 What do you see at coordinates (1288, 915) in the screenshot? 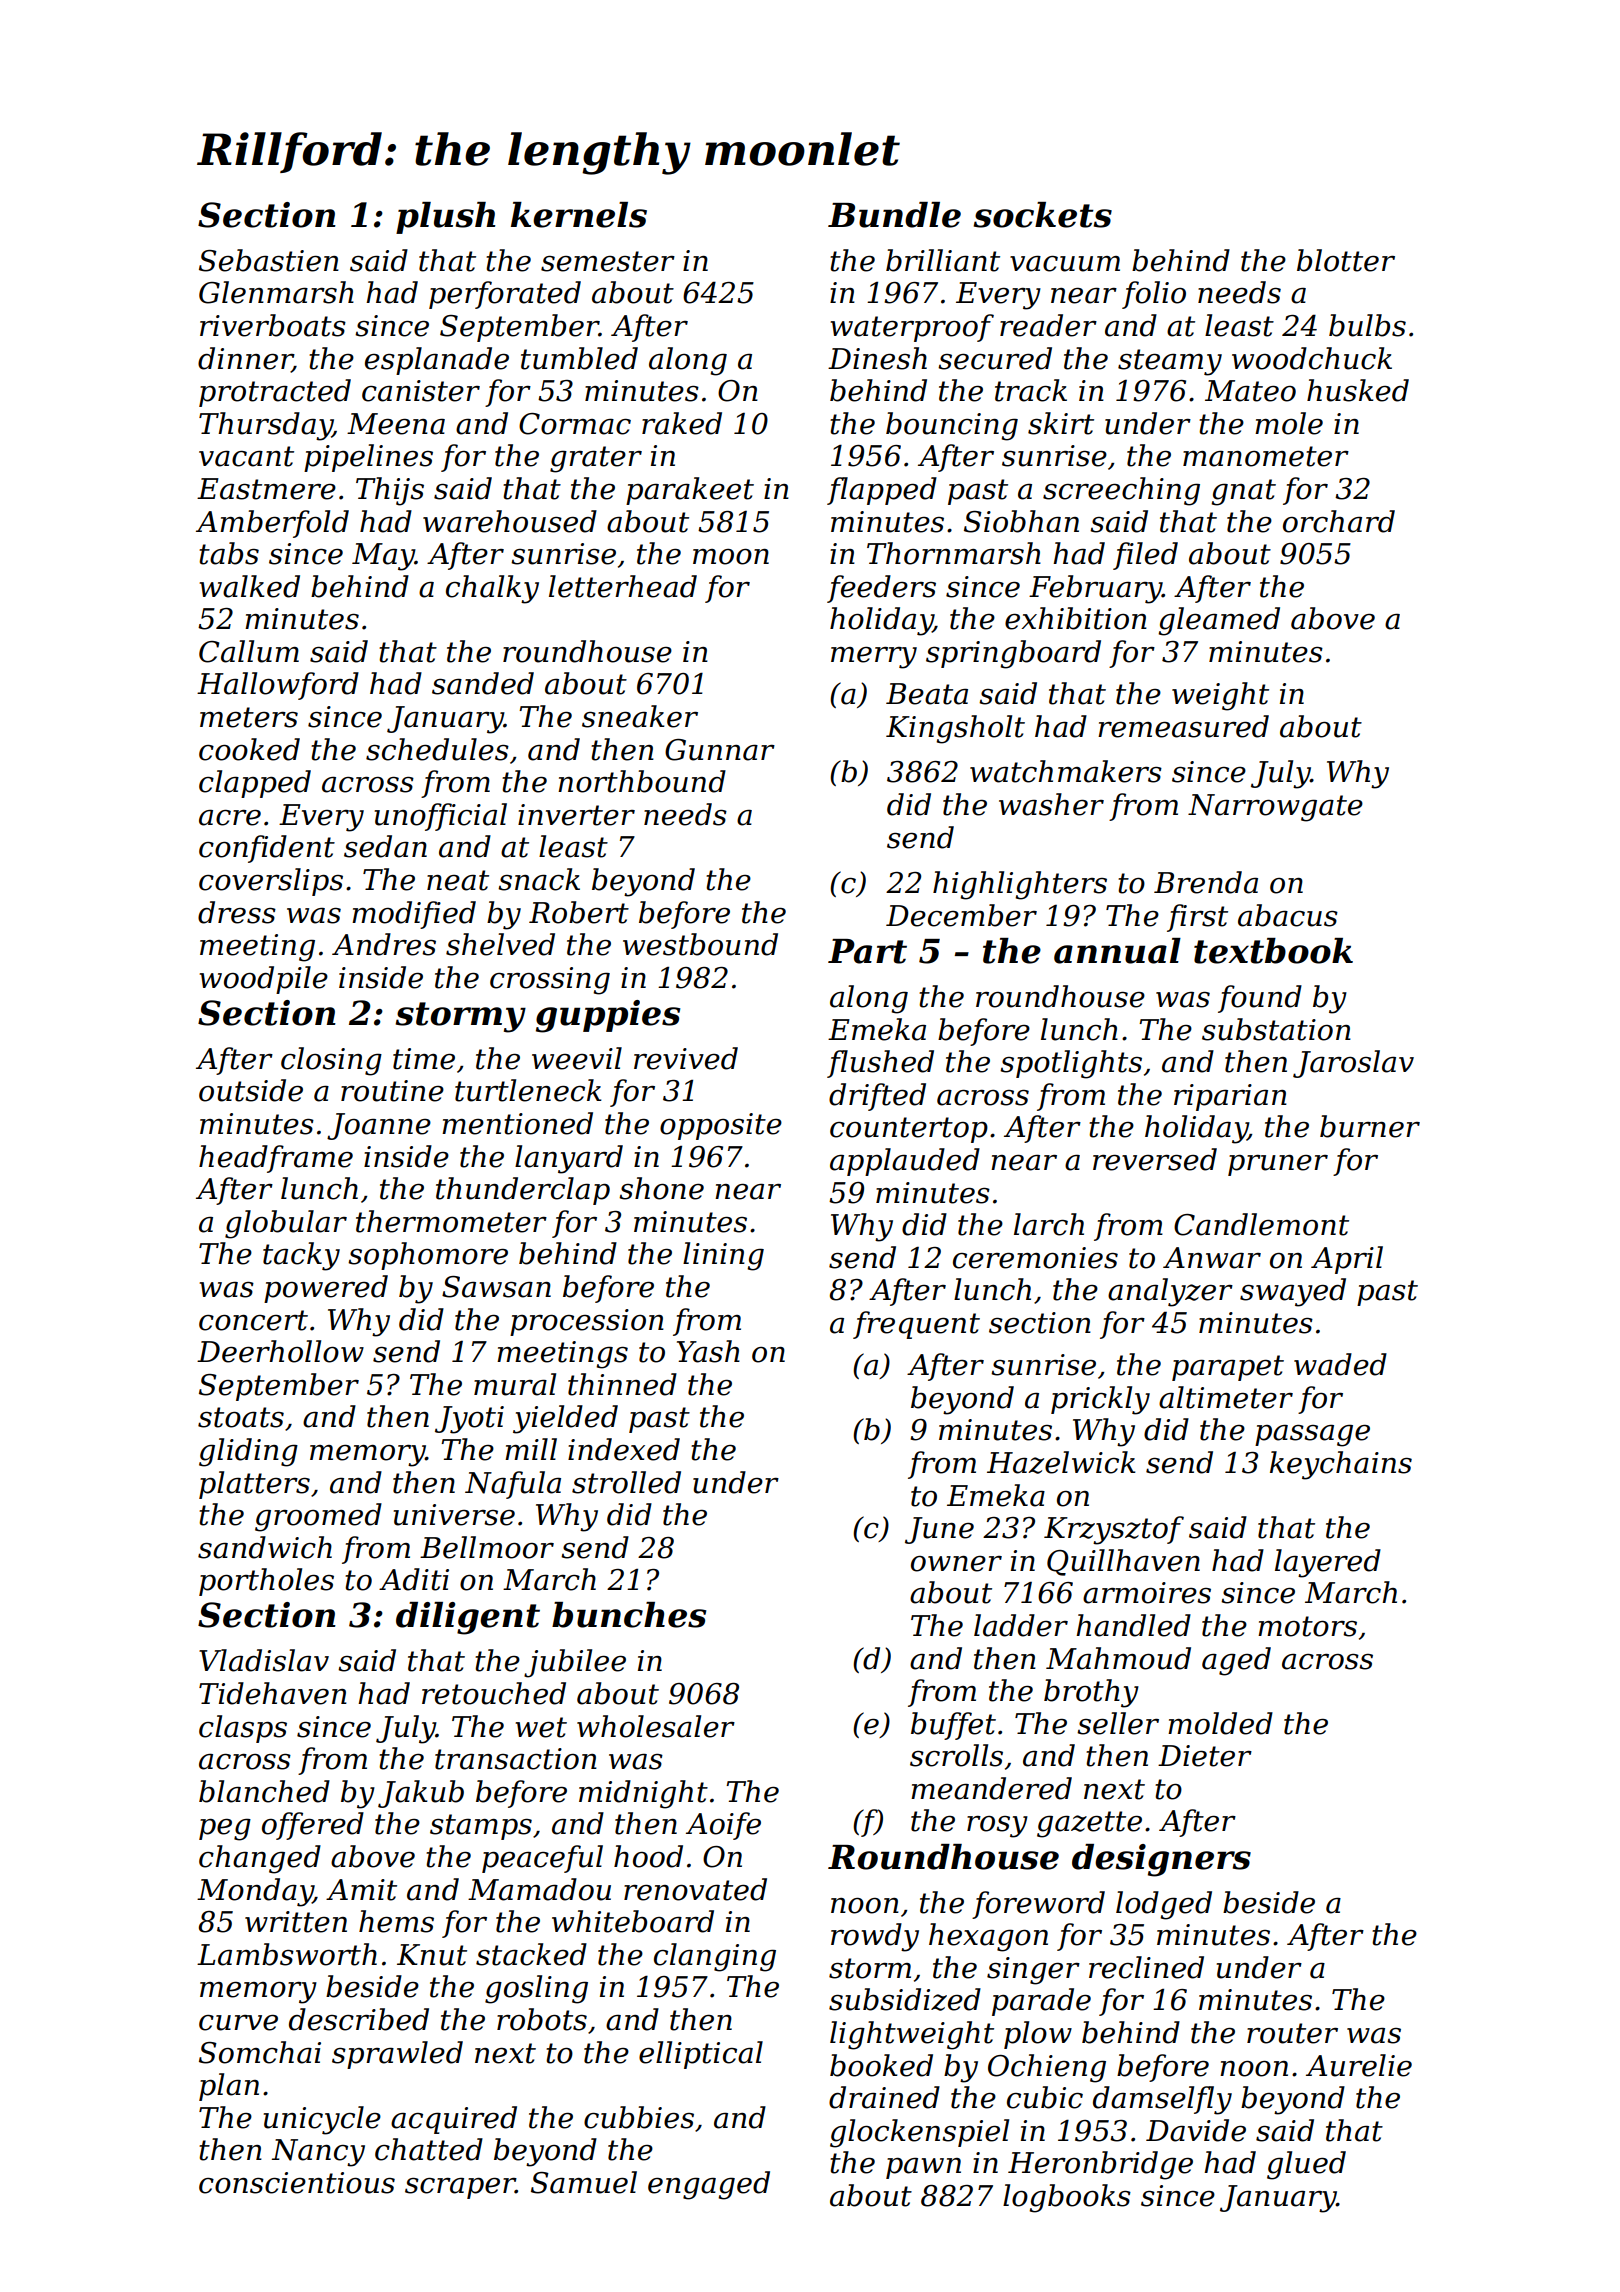
I see `abacus` at bounding box center [1288, 915].
